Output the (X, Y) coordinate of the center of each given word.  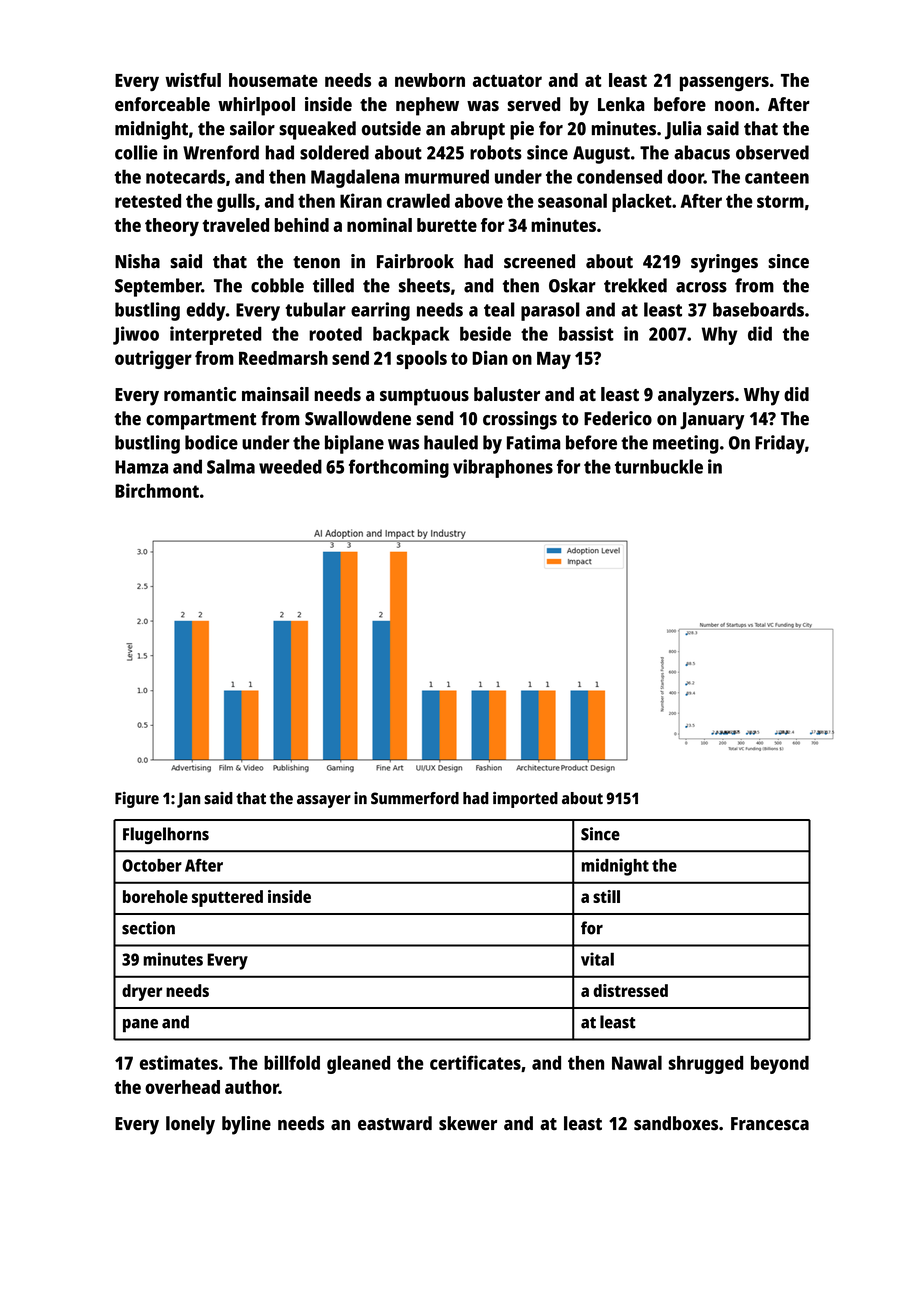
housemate (273, 80)
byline (246, 1125)
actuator (507, 81)
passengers (724, 83)
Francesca (770, 1124)
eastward (395, 1123)
